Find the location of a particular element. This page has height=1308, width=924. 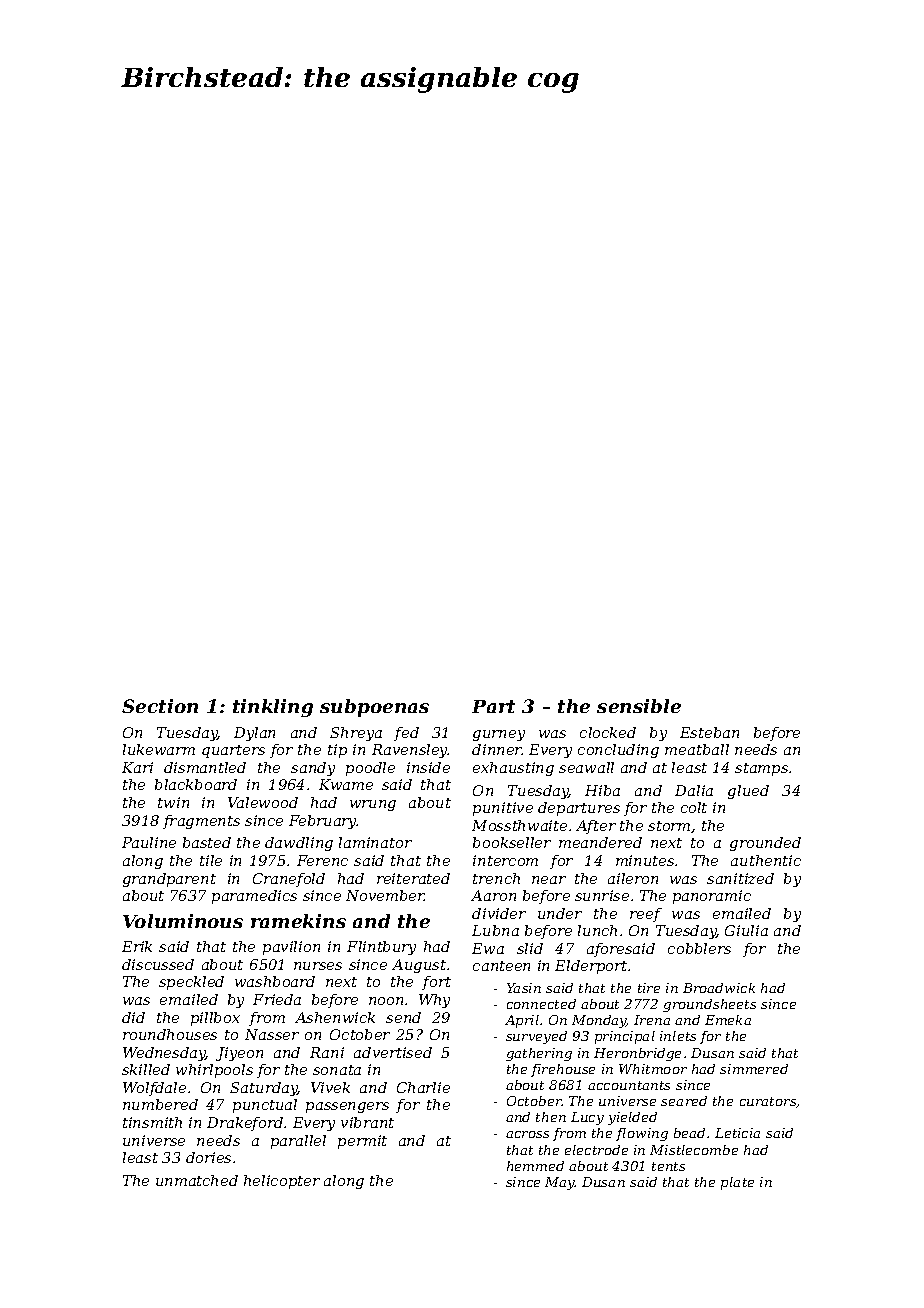

Kari is located at coordinates (137, 767).
